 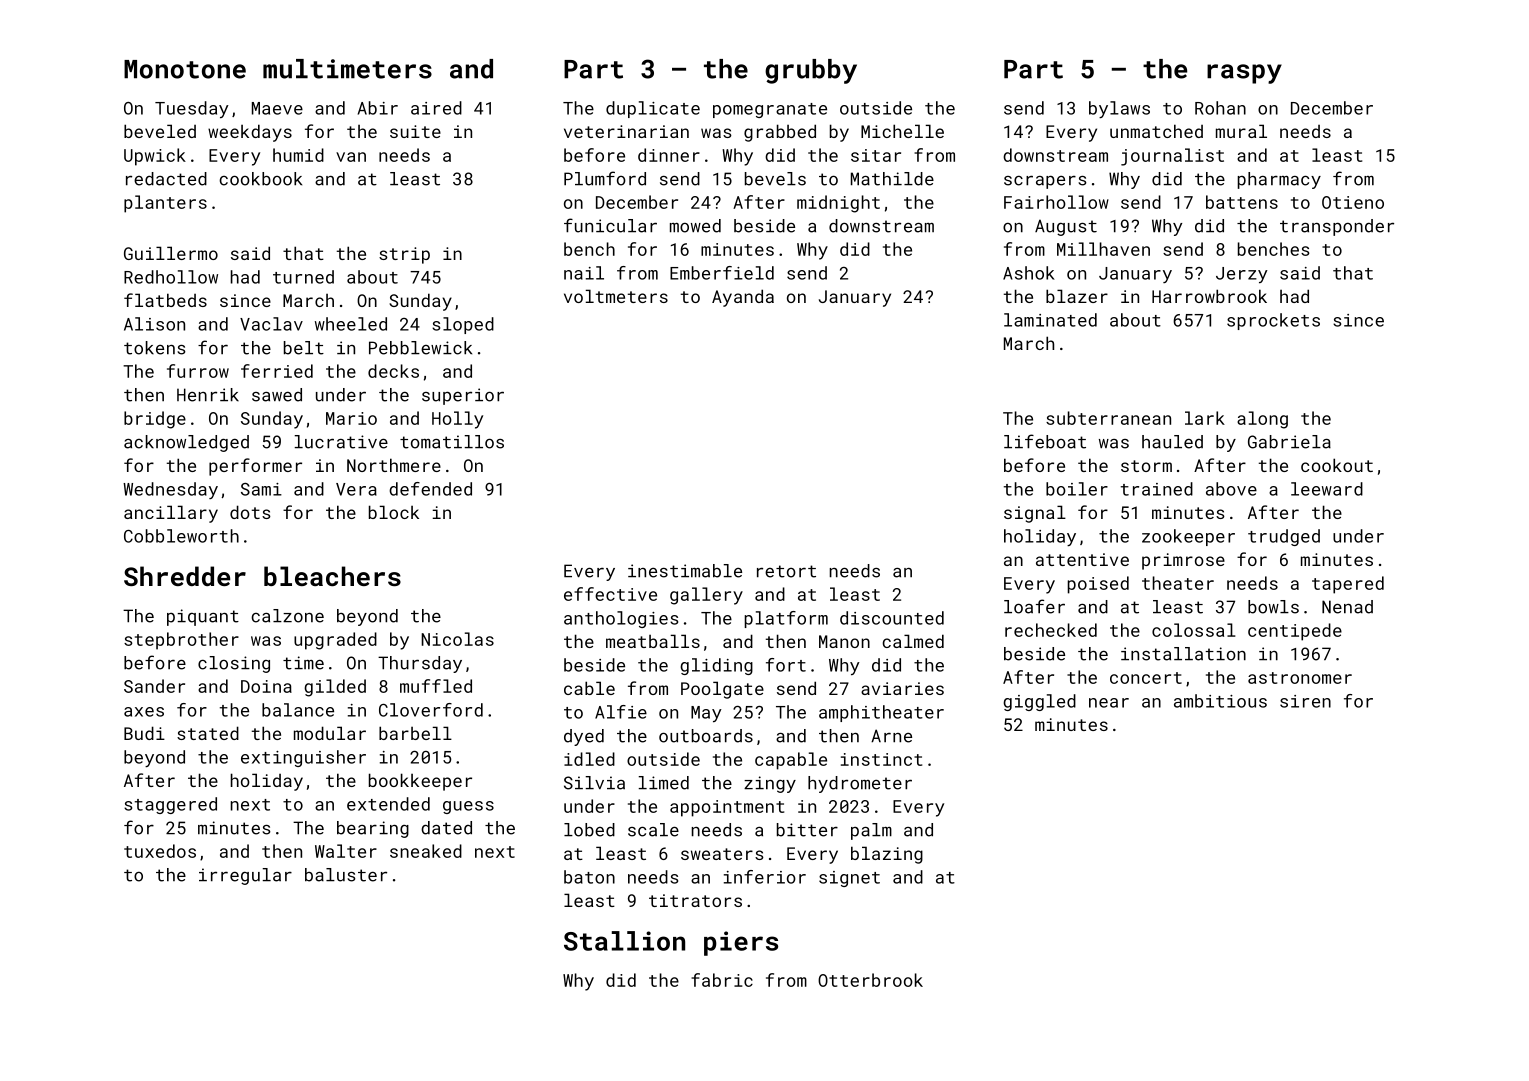 What do you see at coordinates (1284, 537) in the screenshot?
I see `trudged` at bounding box center [1284, 537].
